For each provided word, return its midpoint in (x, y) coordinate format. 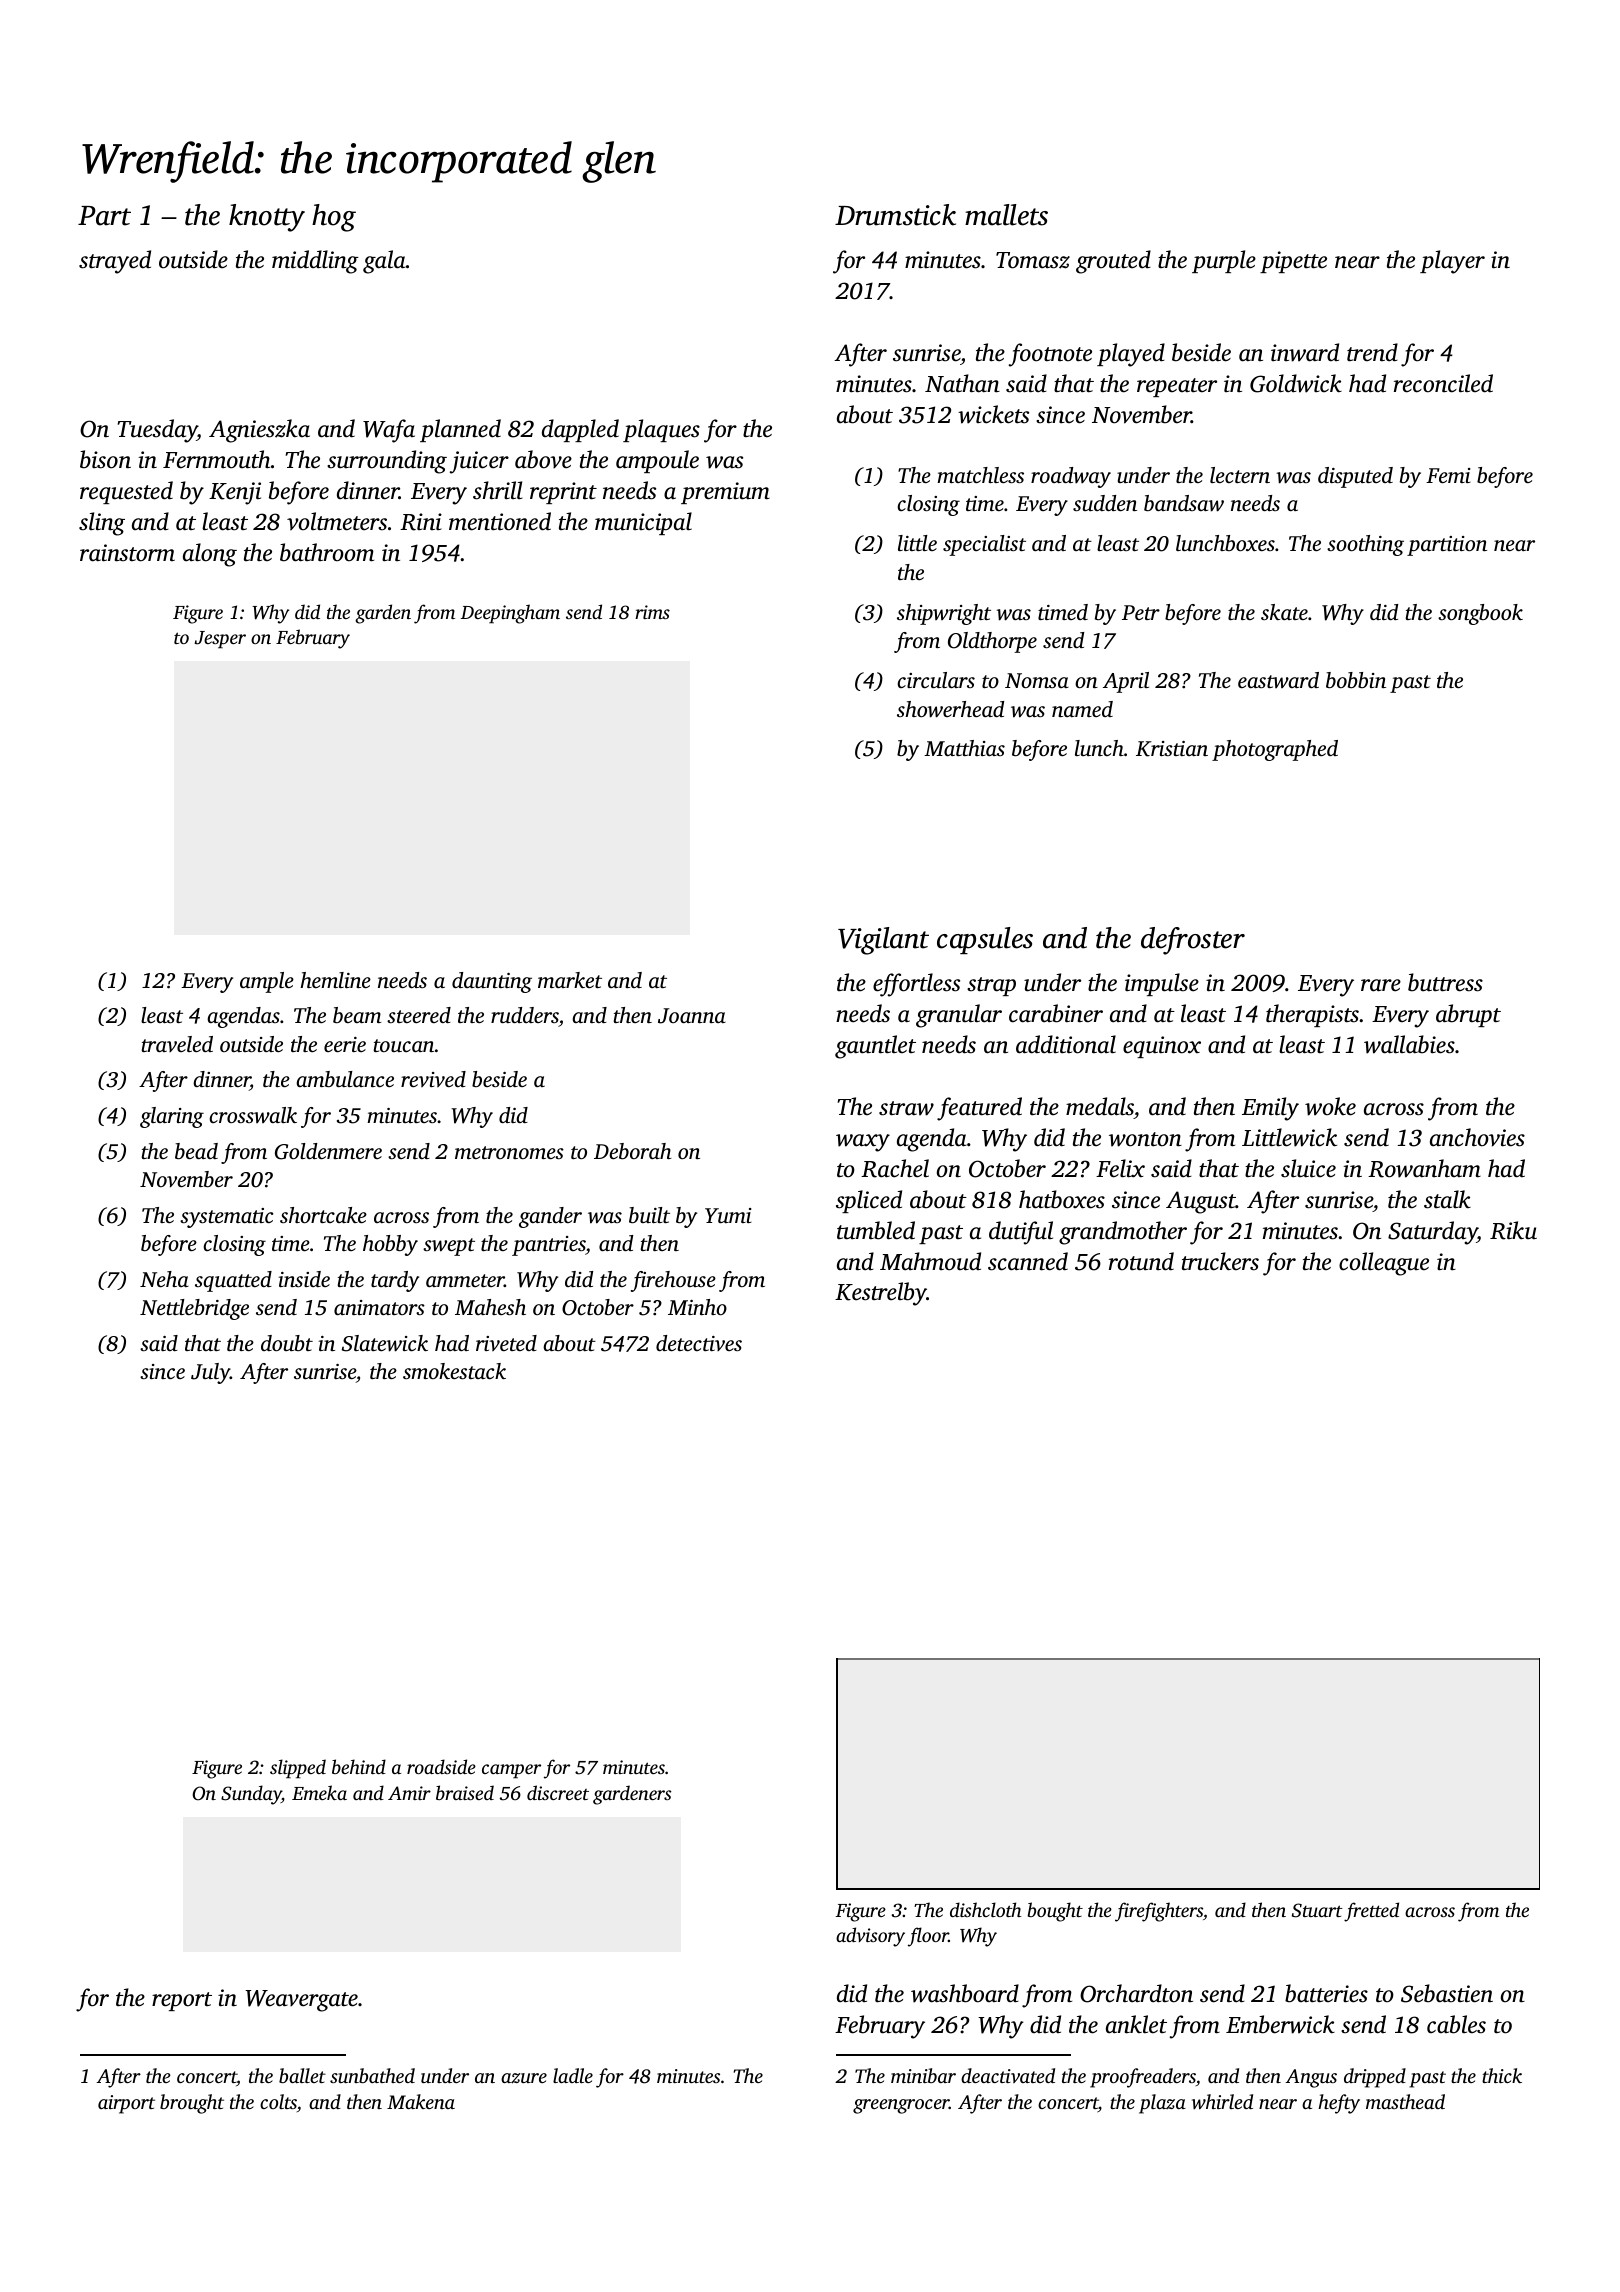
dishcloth (986, 1909)
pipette (1293, 262)
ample (267, 982)
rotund (1141, 1261)
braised (465, 1792)
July (210, 1373)
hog (334, 218)
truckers (1220, 1261)
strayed (115, 262)
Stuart (1317, 1910)
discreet (558, 1792)
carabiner (1056, 1013)
